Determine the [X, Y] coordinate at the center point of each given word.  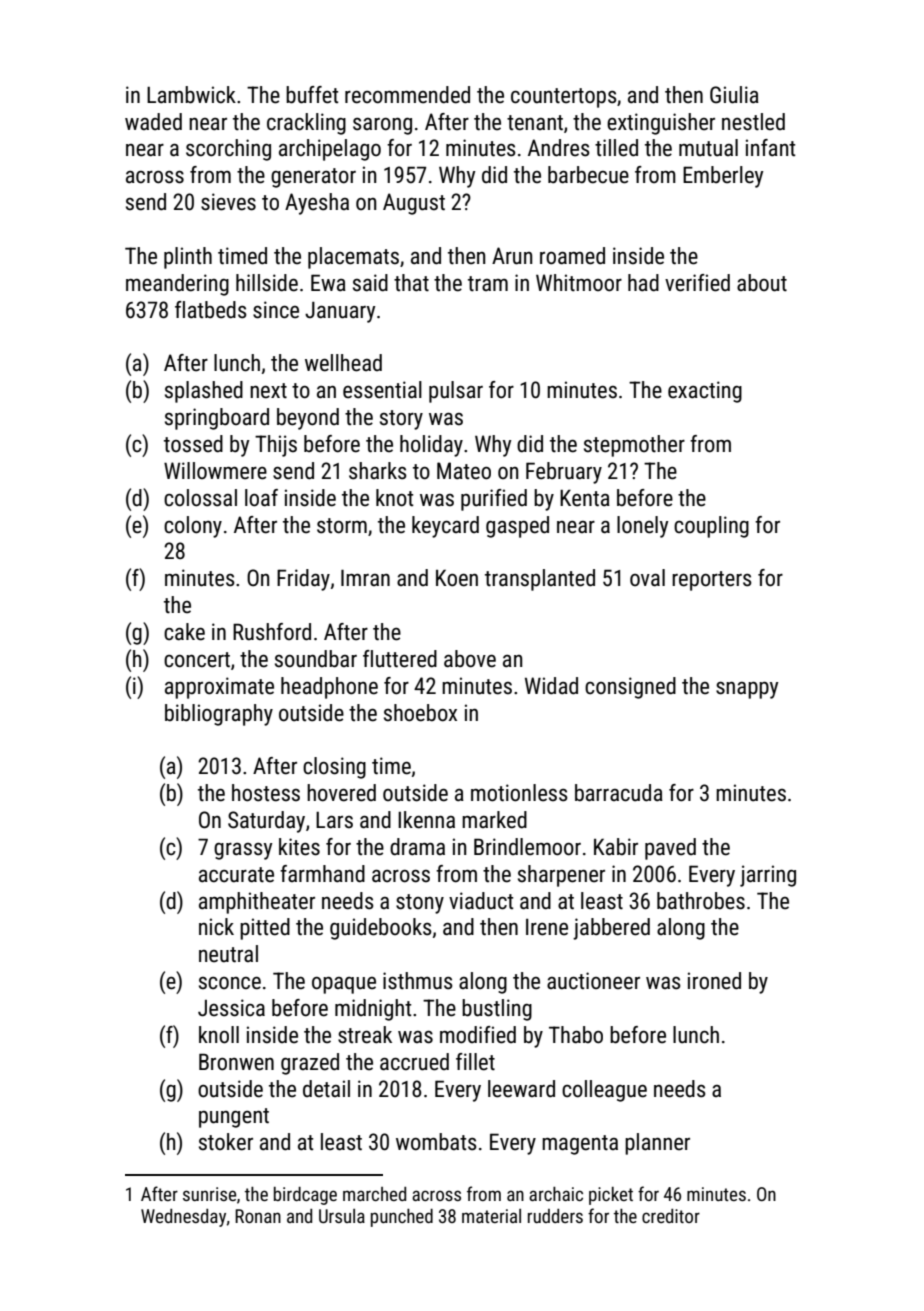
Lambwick [191, 95]
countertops [564, 98]
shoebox [420, 713]
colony [193, 527]
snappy [747, 690]
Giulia [734, 95]
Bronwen [236, 1062]
